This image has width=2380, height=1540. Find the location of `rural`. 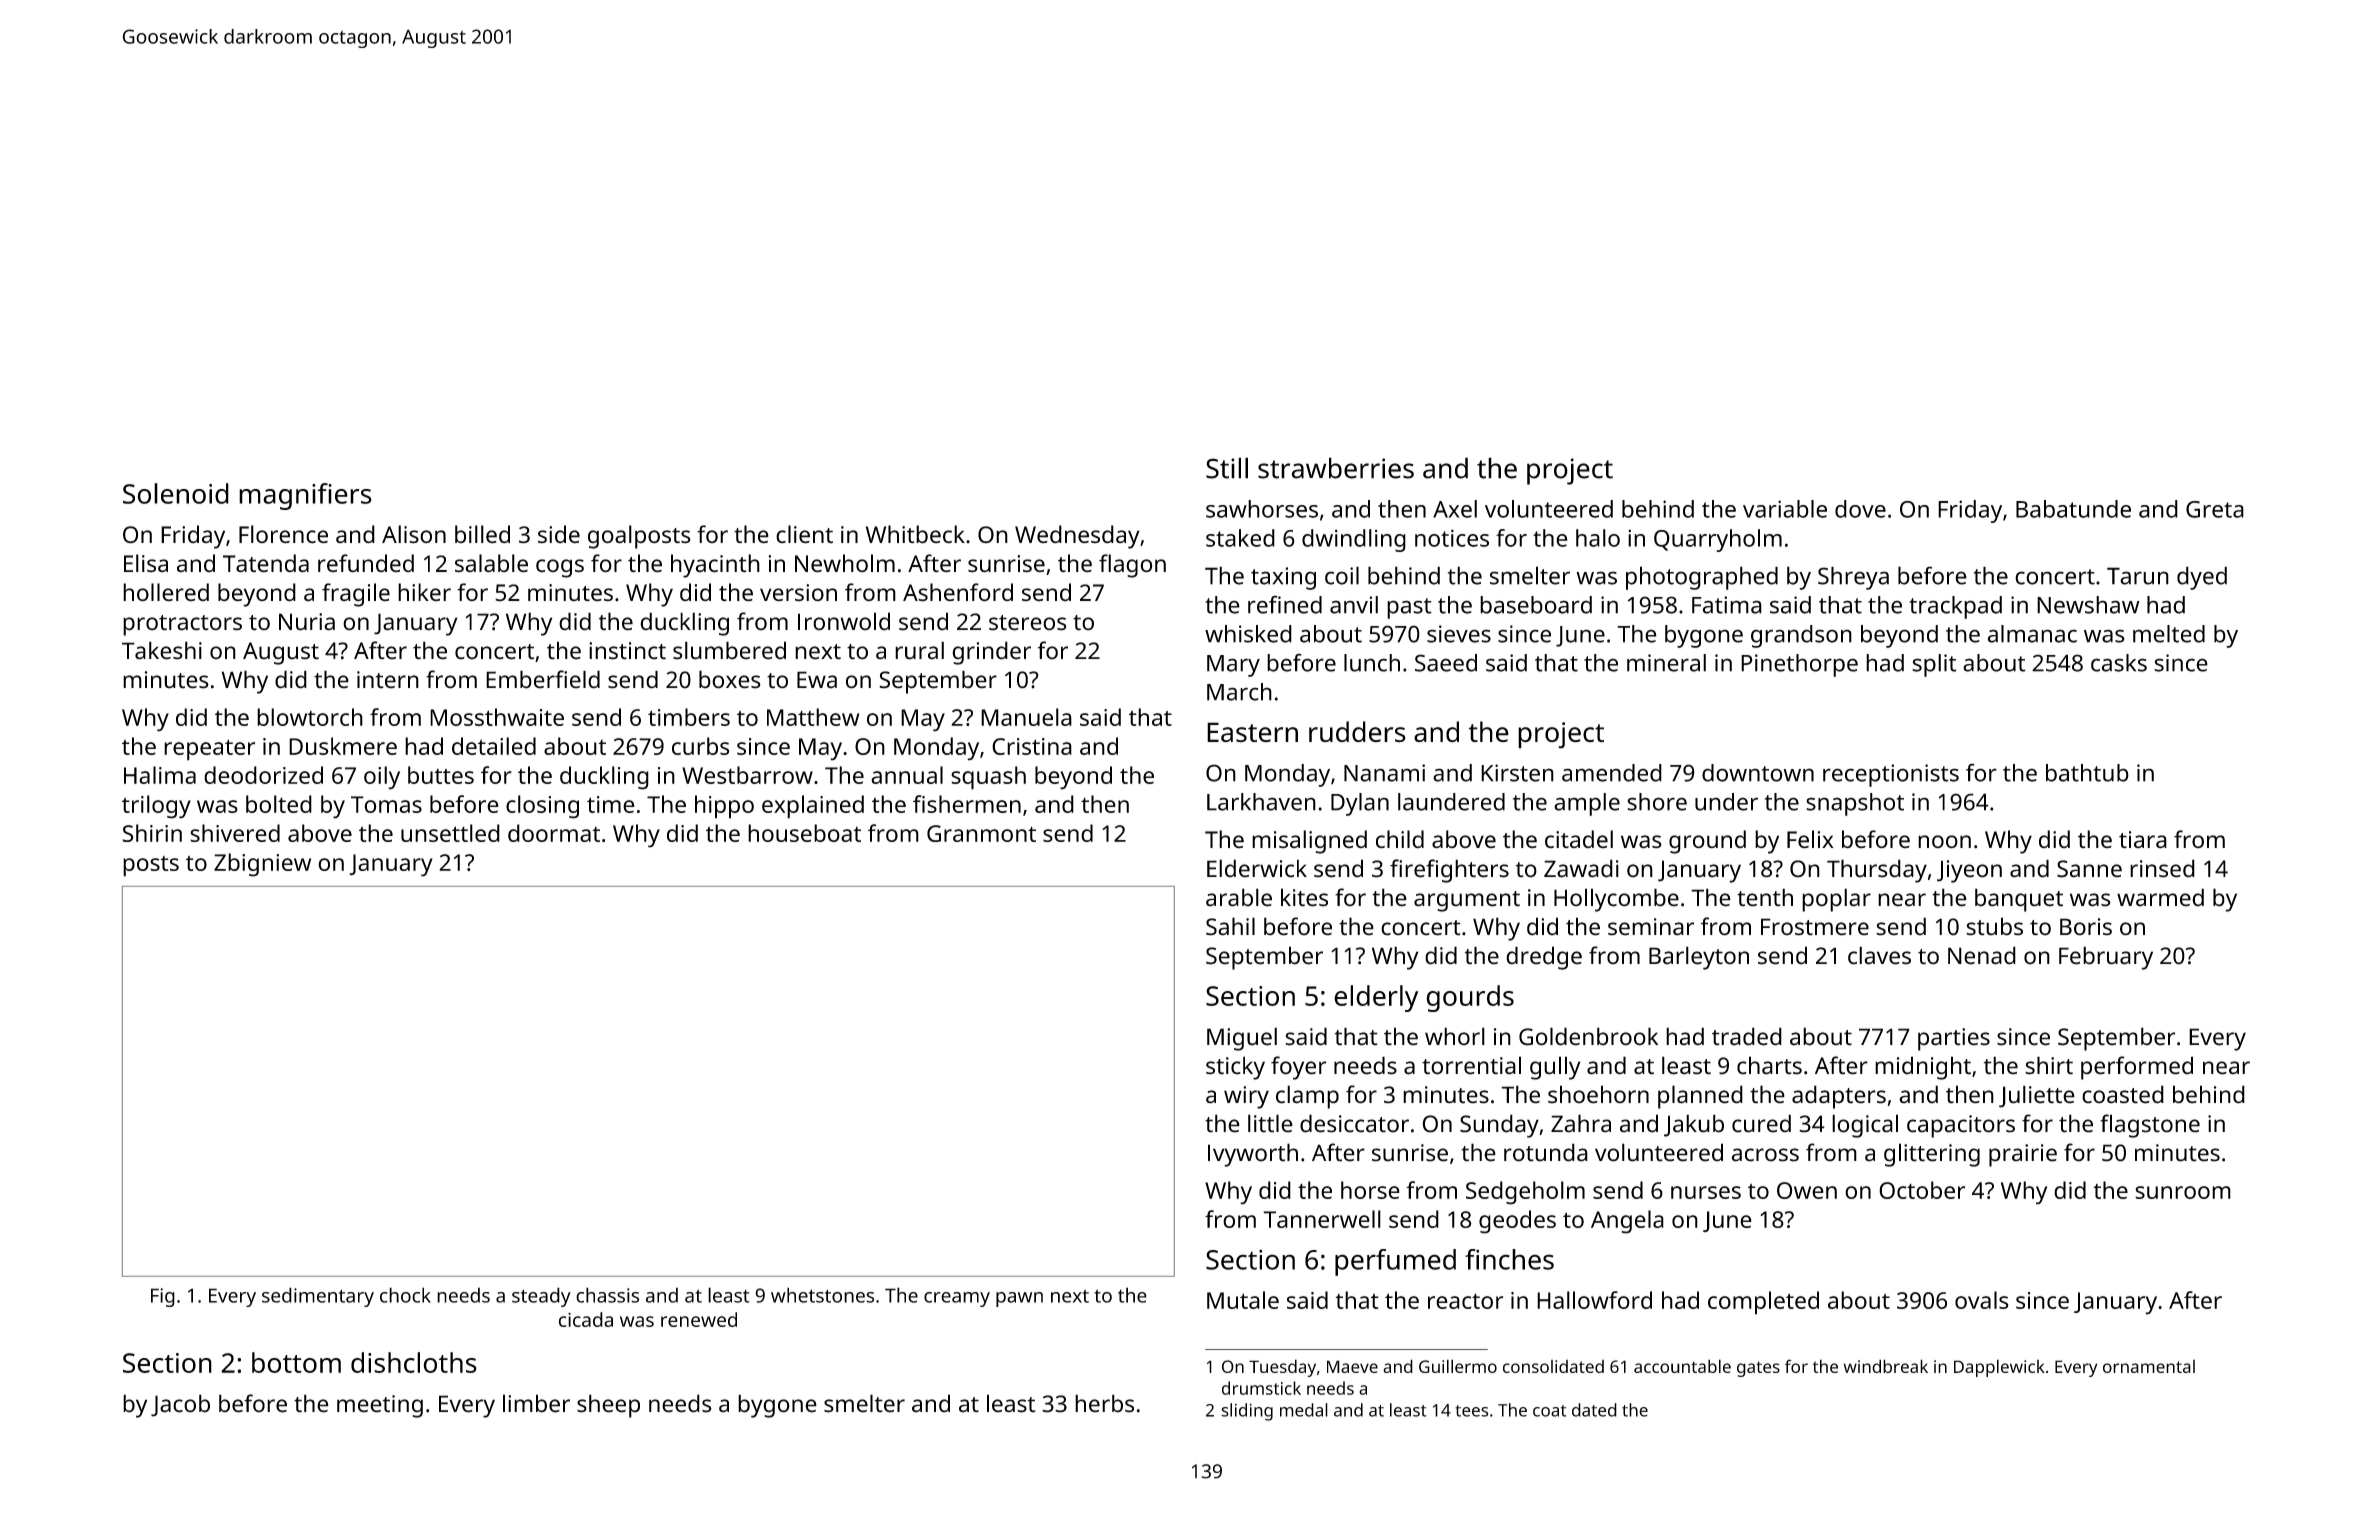

rural is located at coordinates (919, 650).
